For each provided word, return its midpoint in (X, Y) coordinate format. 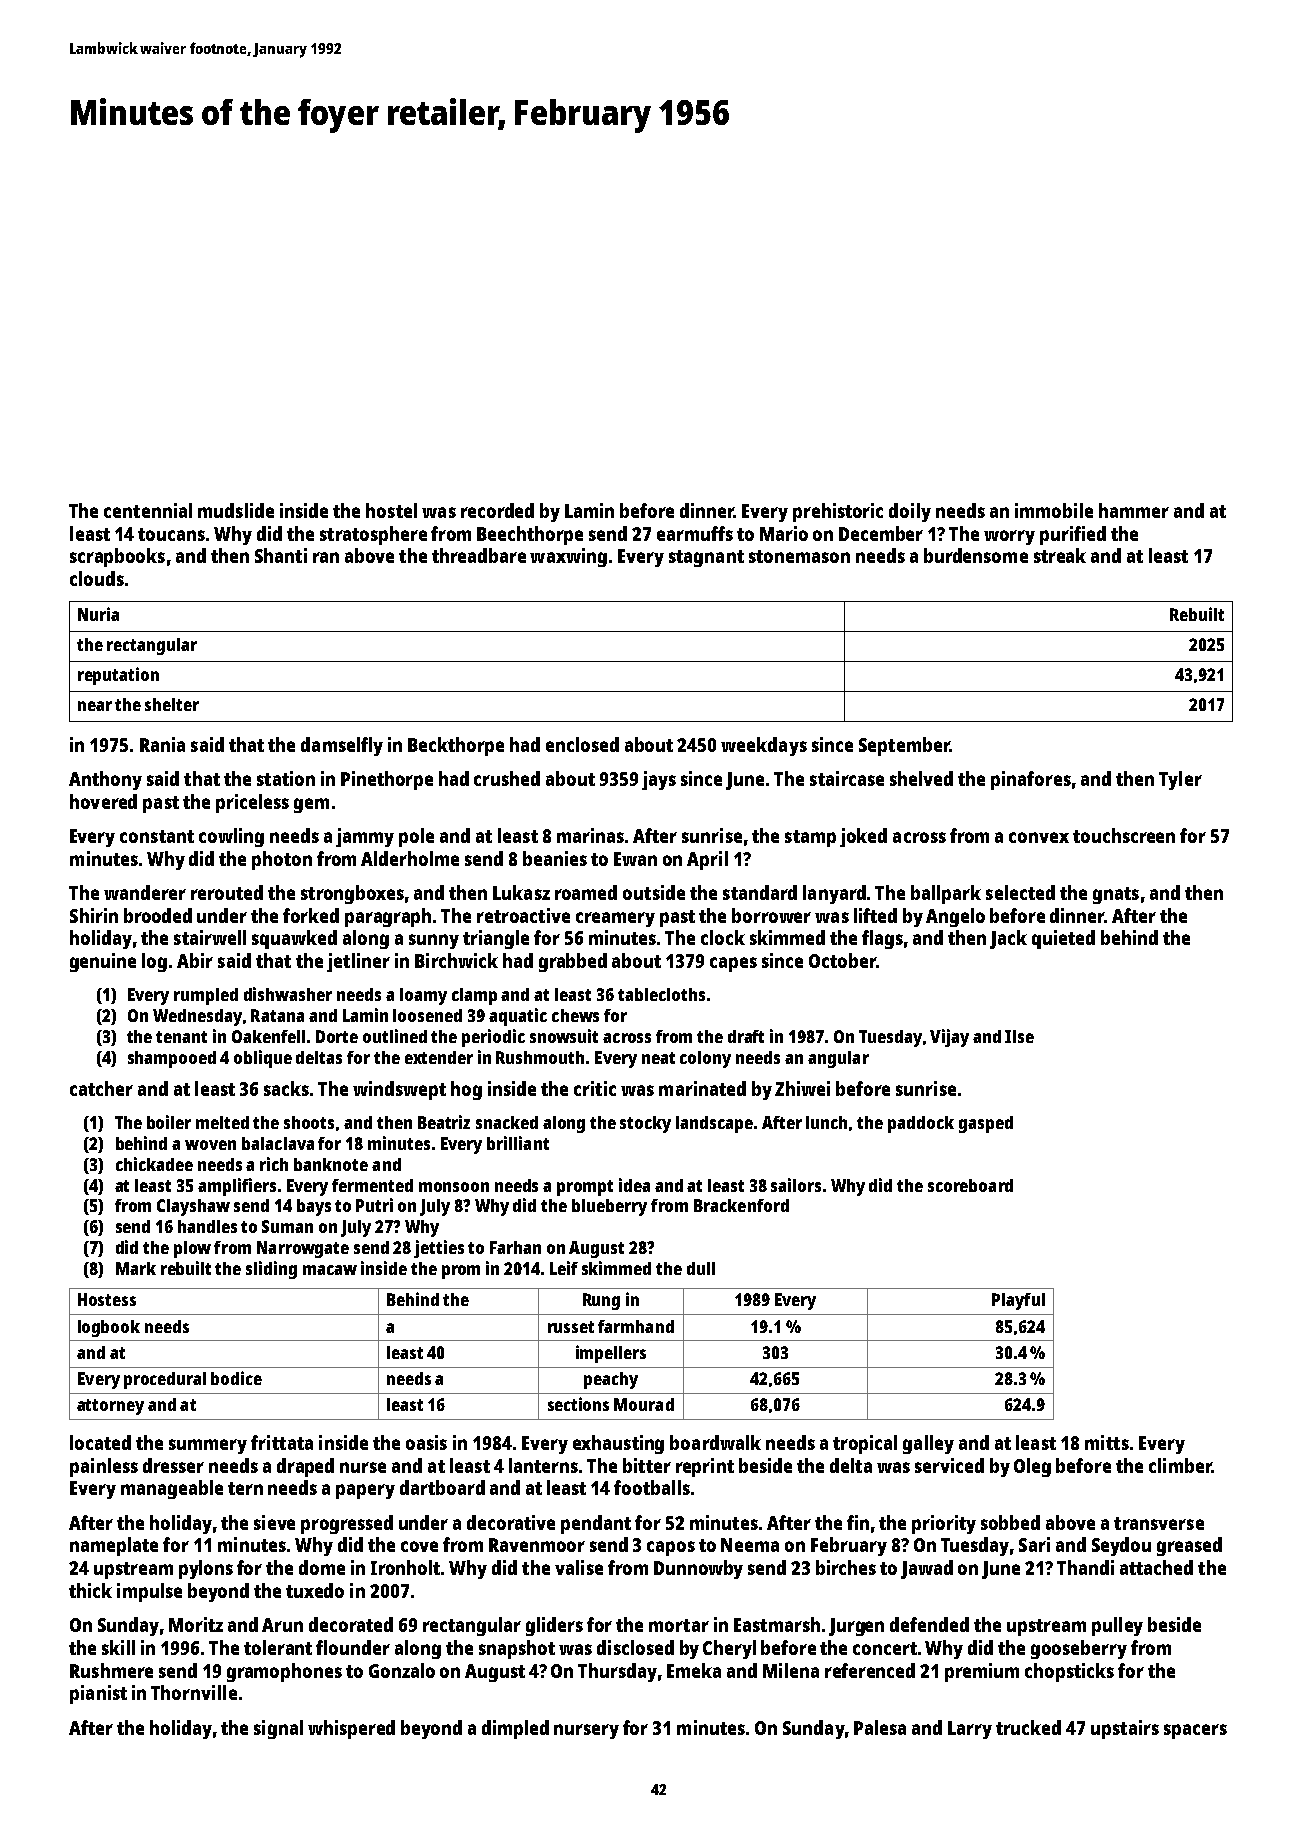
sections (578, 1404)
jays (659, 780)
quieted (1063, 939)
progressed (347, 1524)
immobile (1054, 510)
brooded (158, 915)
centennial (148, 510)
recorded (497, 510)
